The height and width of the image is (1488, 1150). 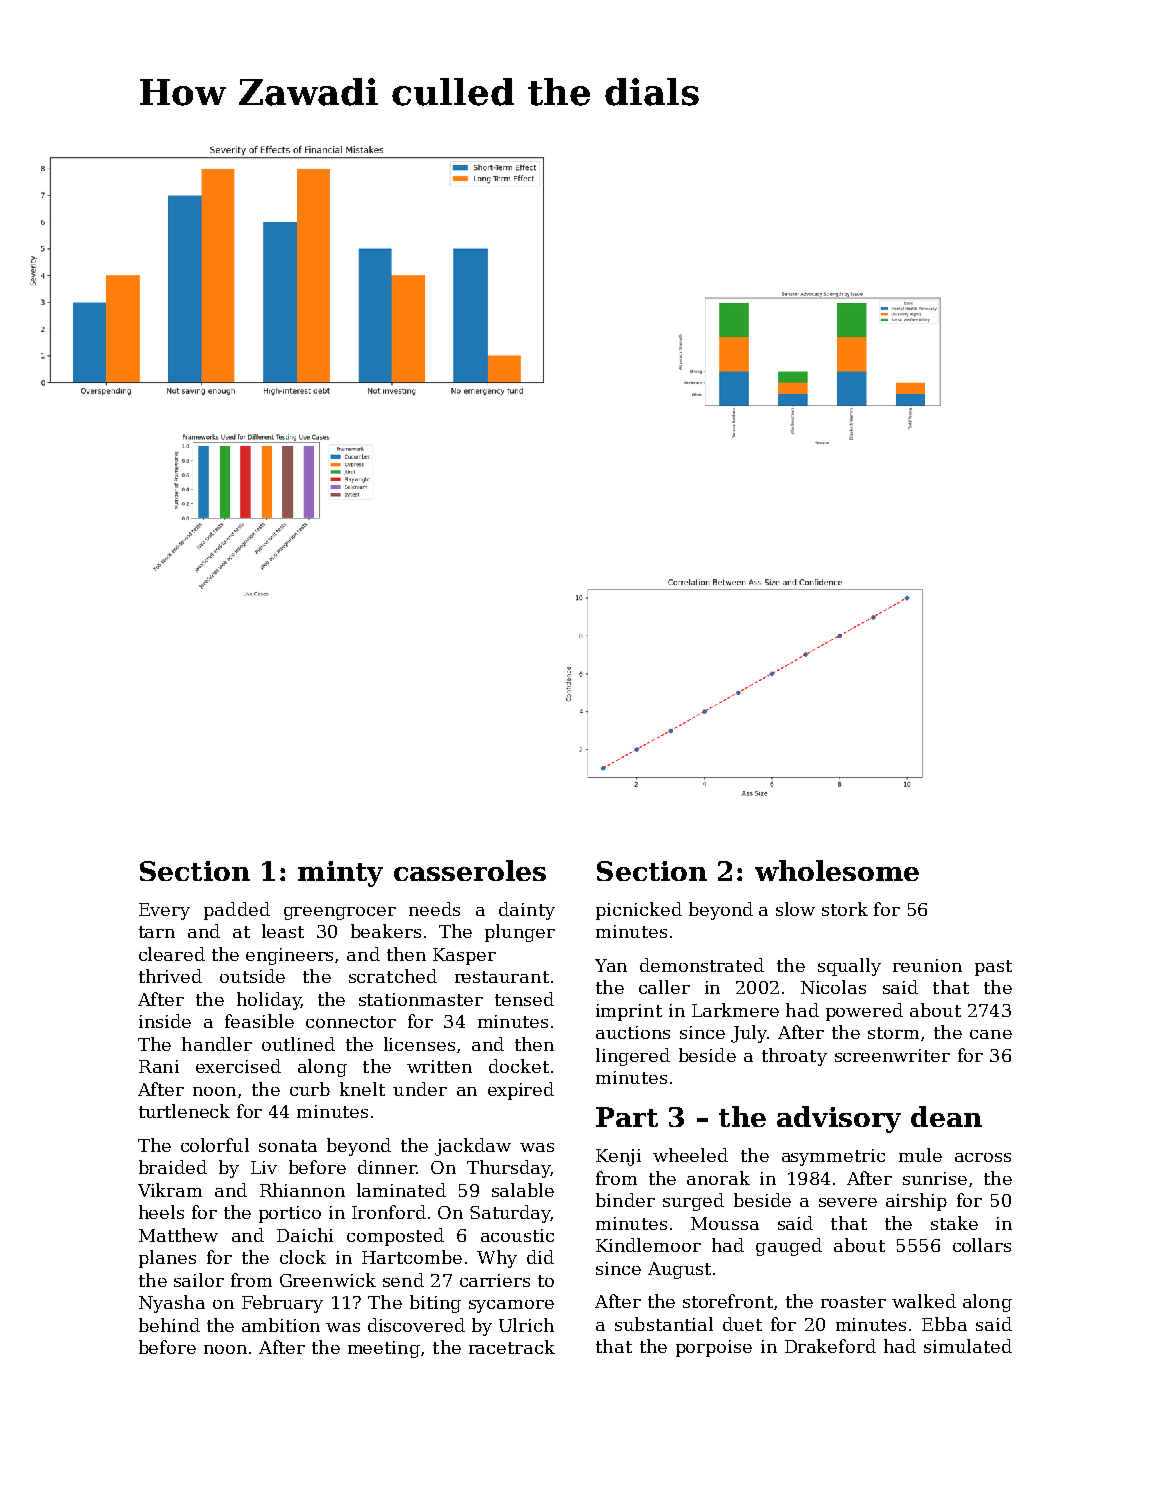 What do you see at coordinates (625, 1200) in the image?
I see `binder` at bounding box center [625, 1200].
